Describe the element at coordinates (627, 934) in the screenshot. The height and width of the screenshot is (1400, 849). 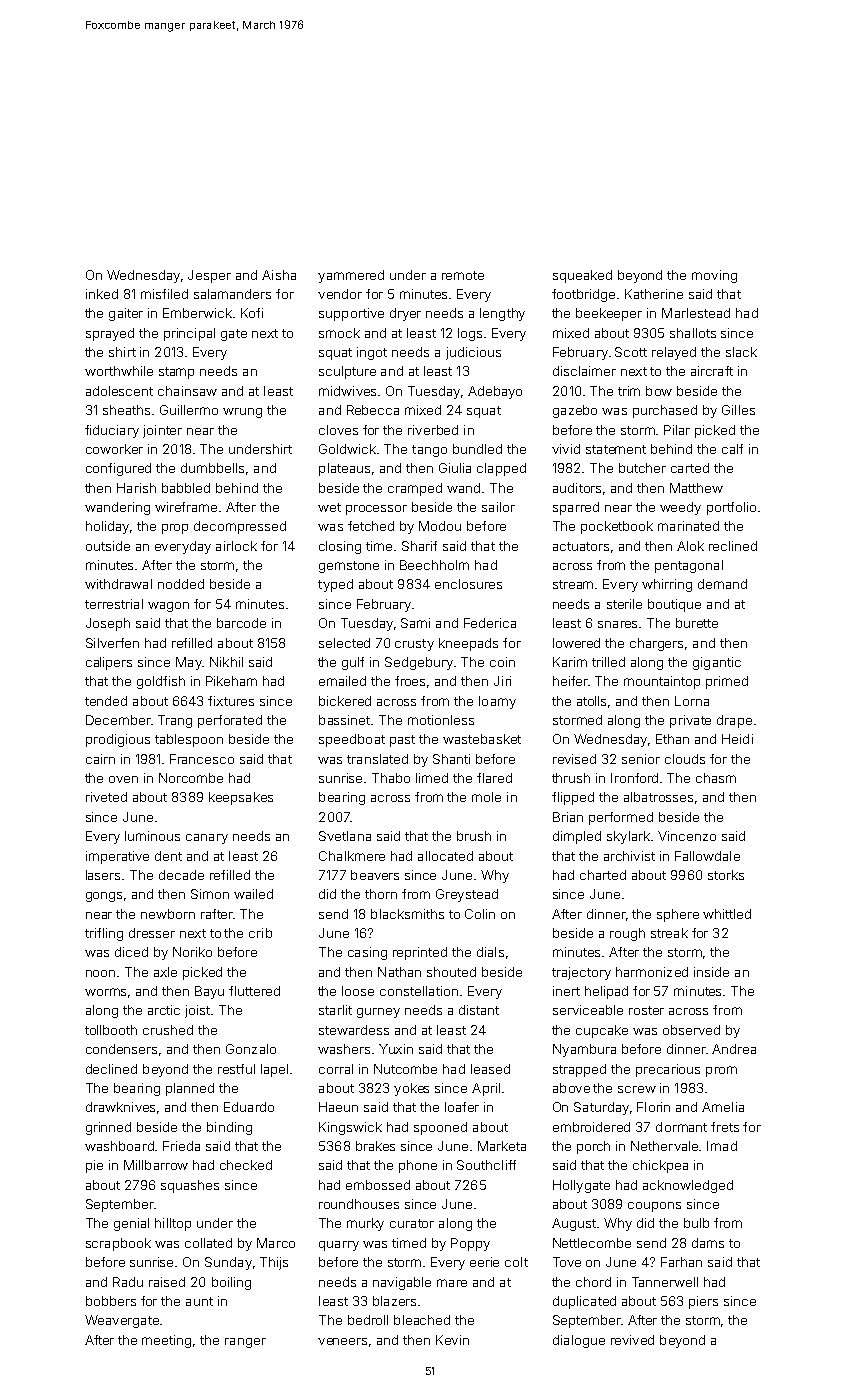
I see `rough` at that location.
